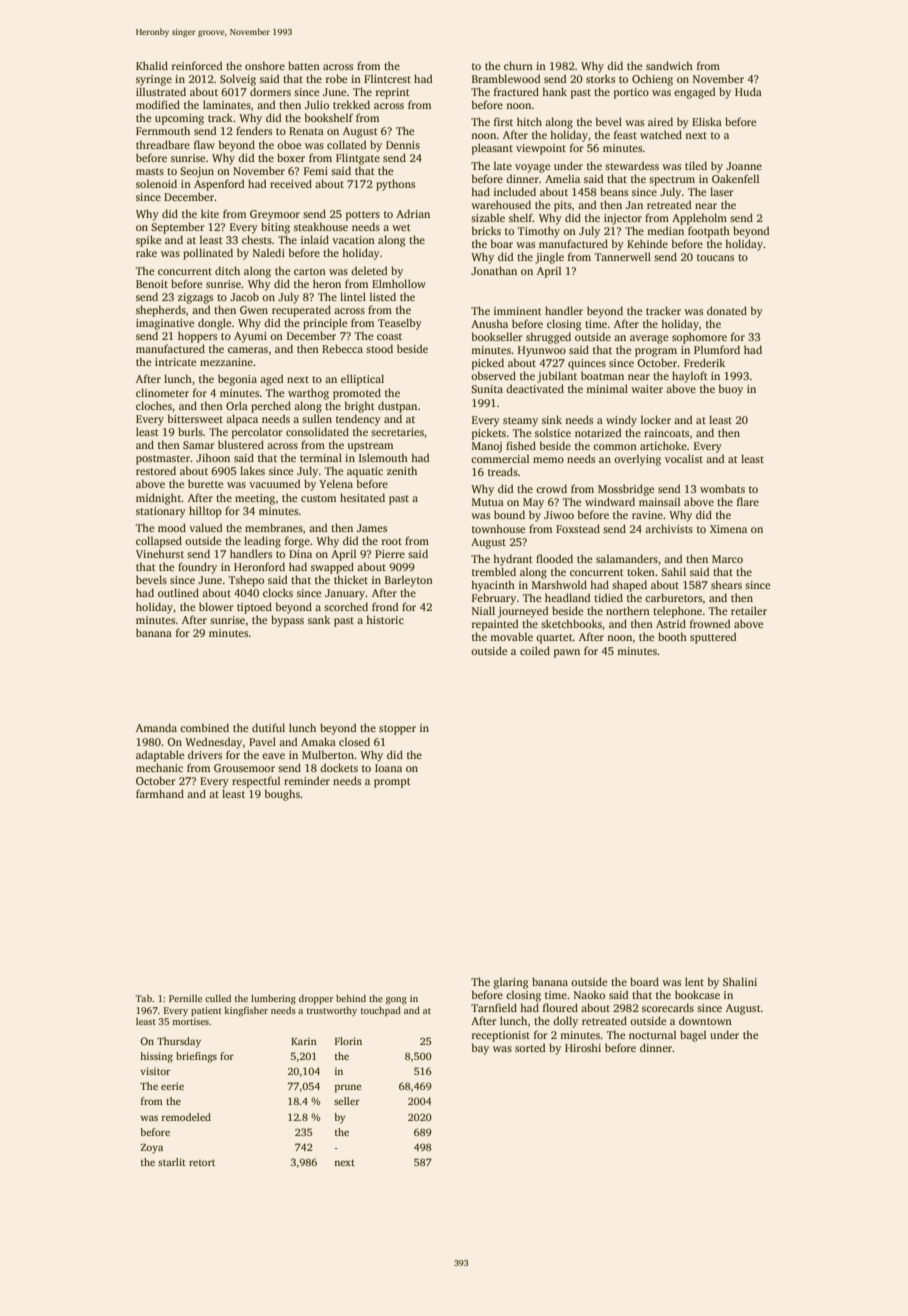  I want to click on prompt, so click(392, 783).
